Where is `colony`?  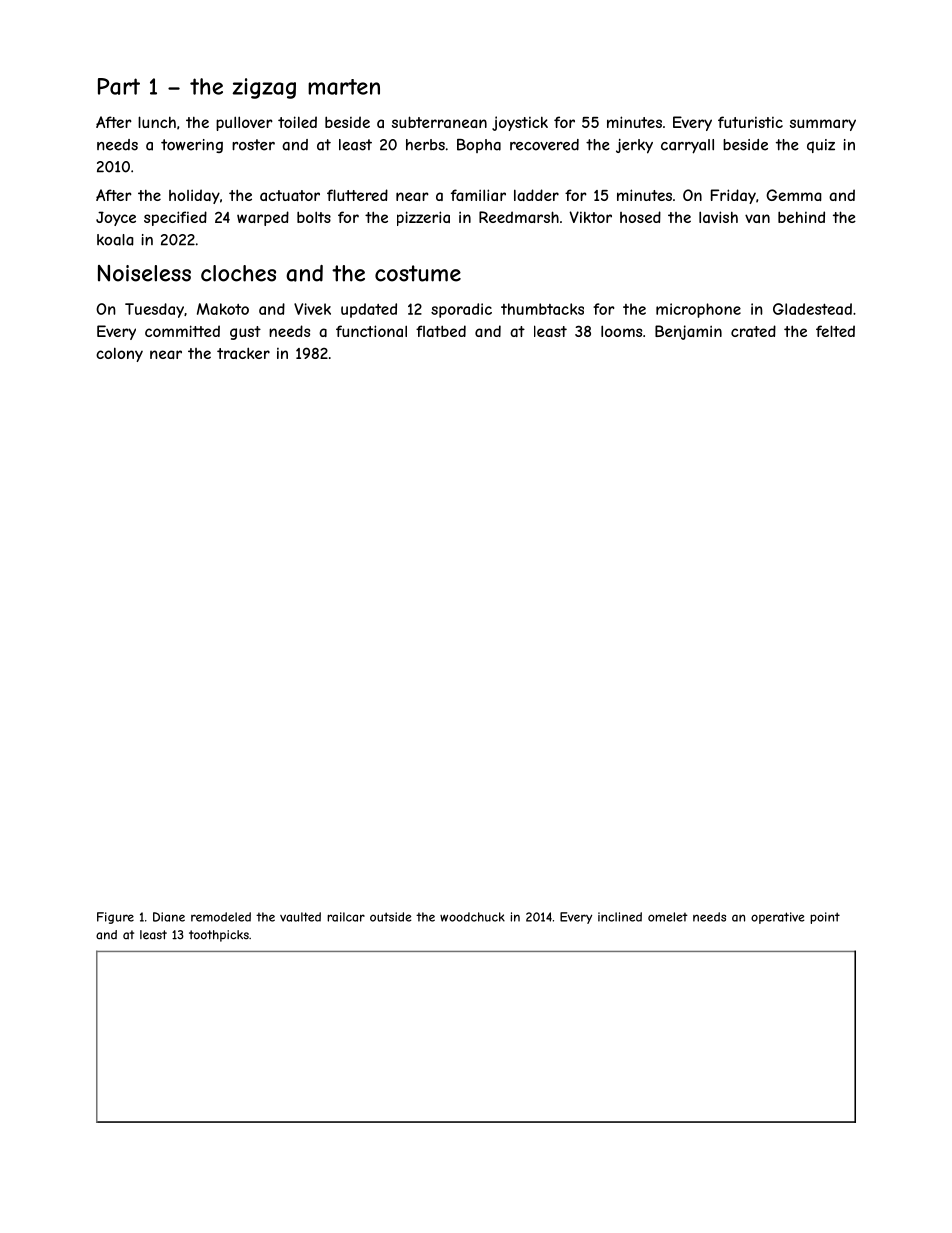
colony is located at coordinates (119, 354).
